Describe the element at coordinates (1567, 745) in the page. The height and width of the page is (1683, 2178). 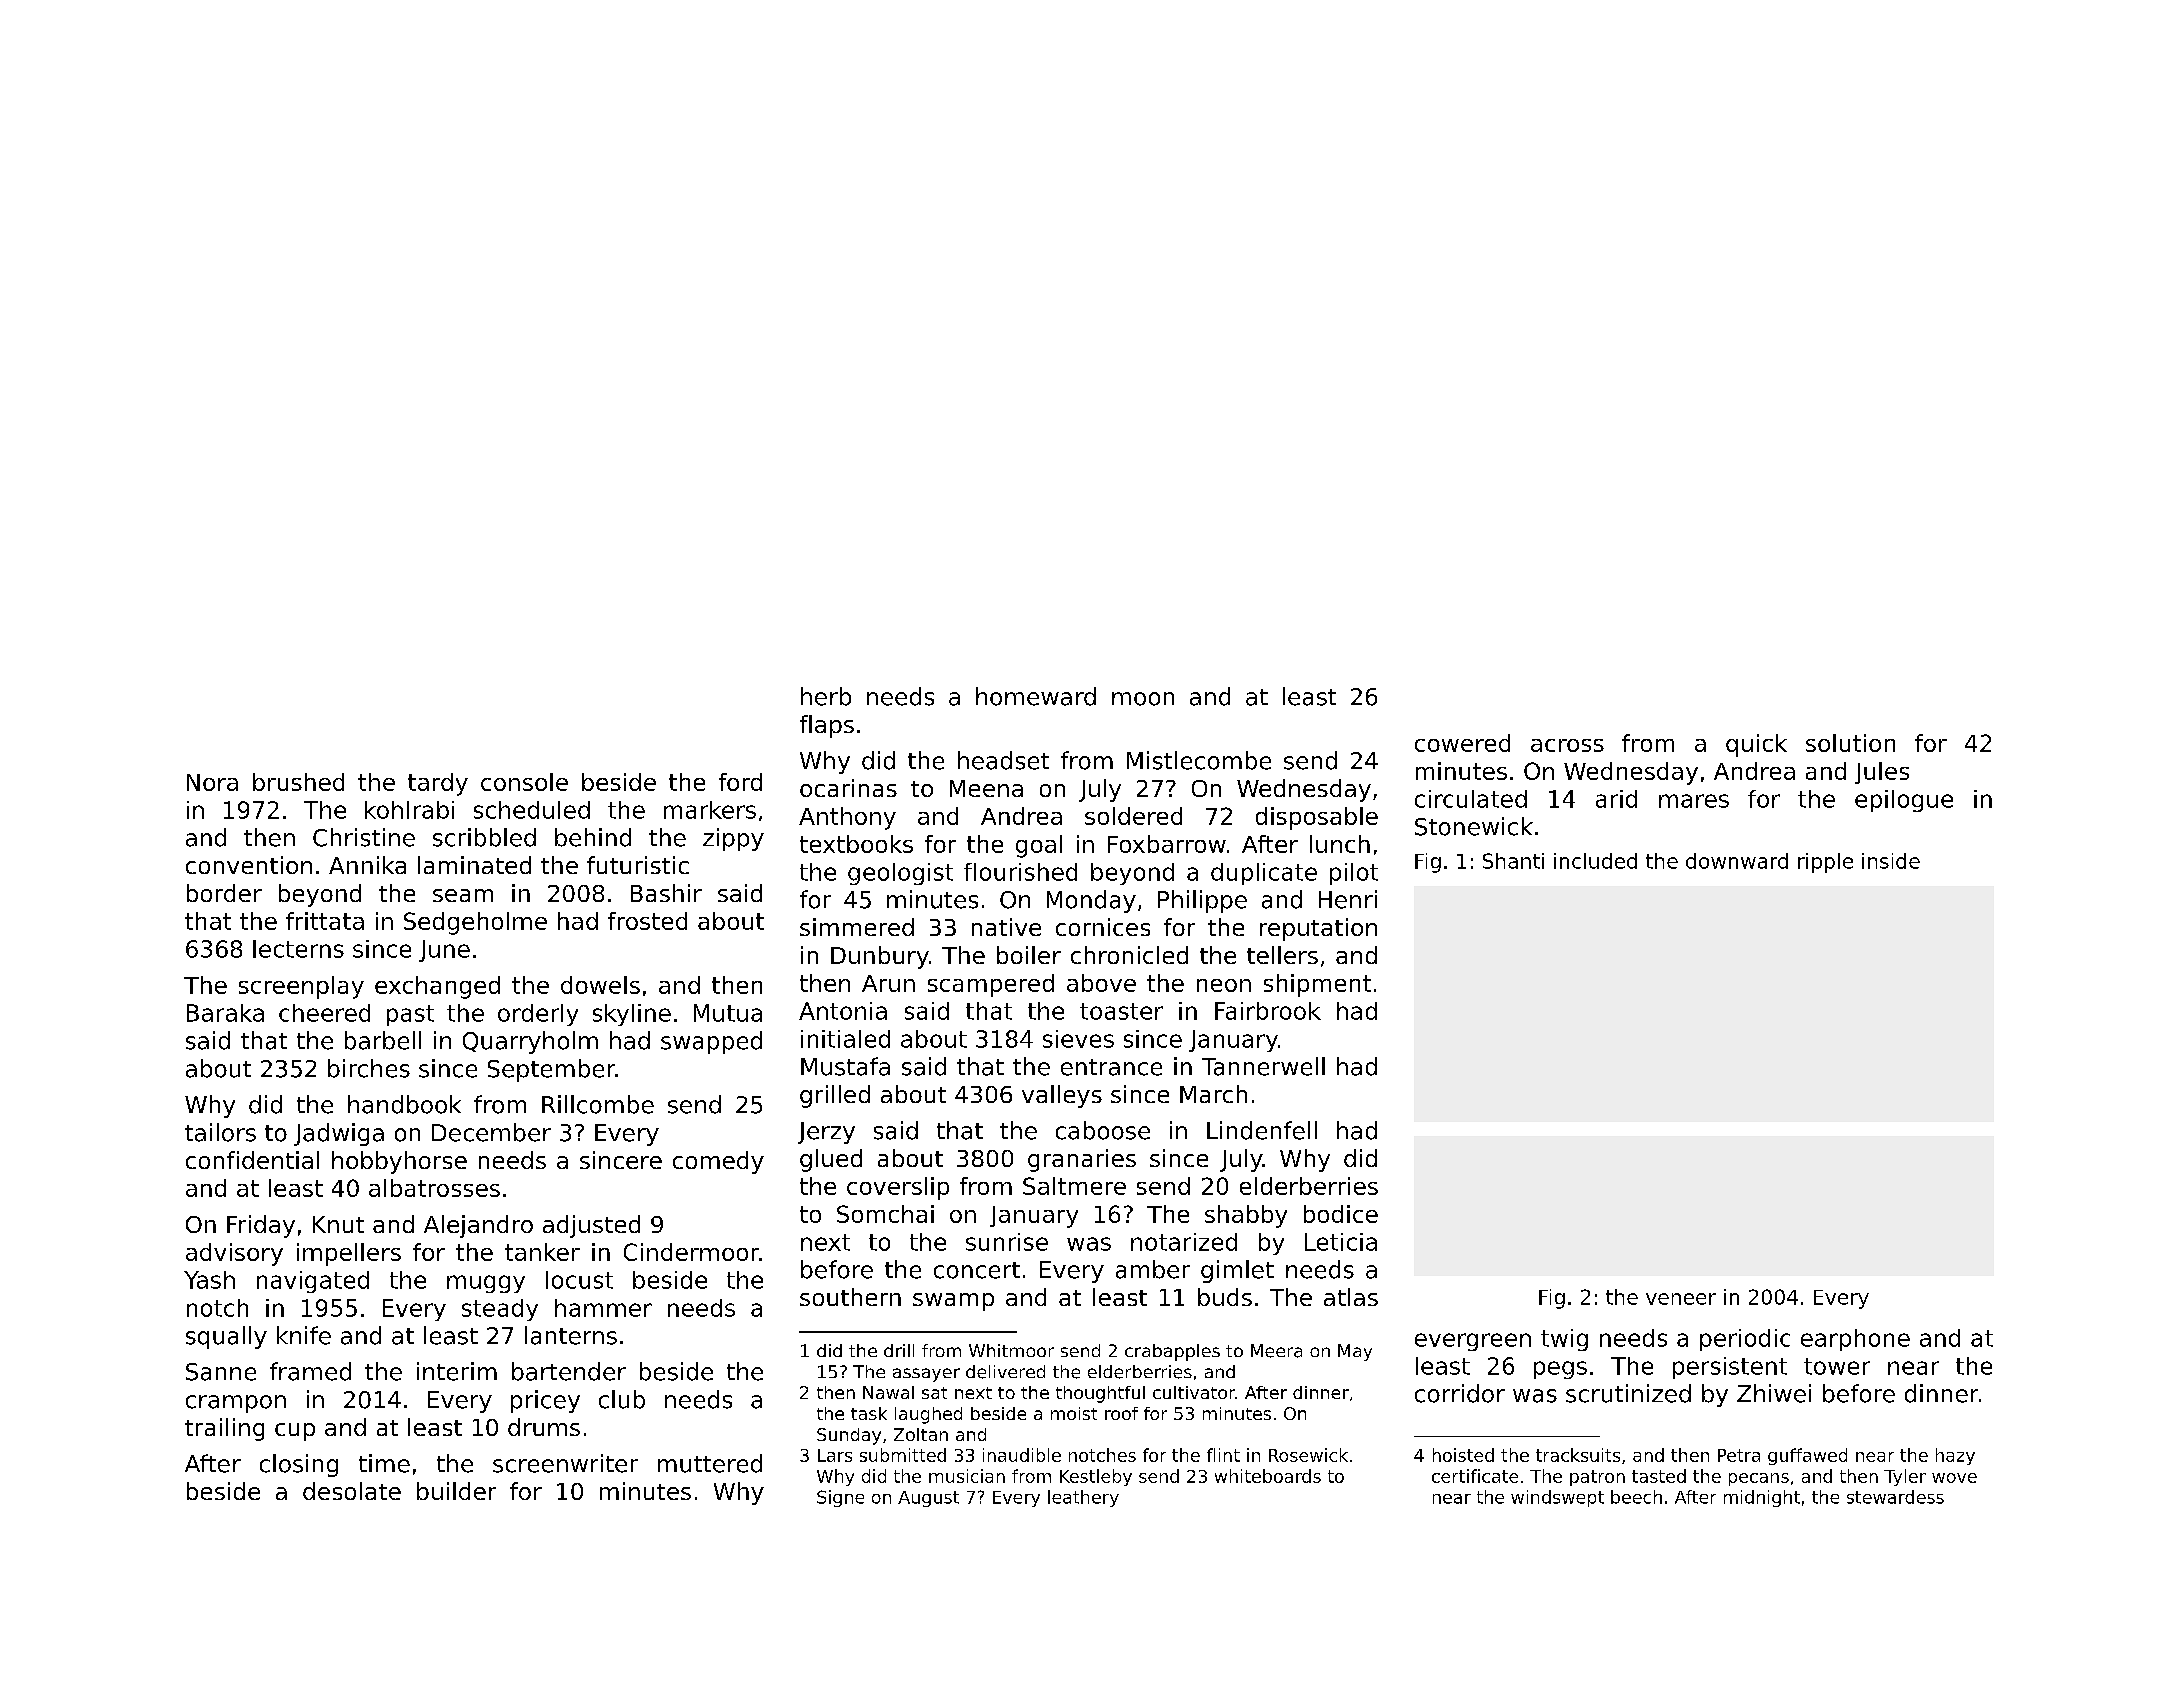
I see `across` at that location.
